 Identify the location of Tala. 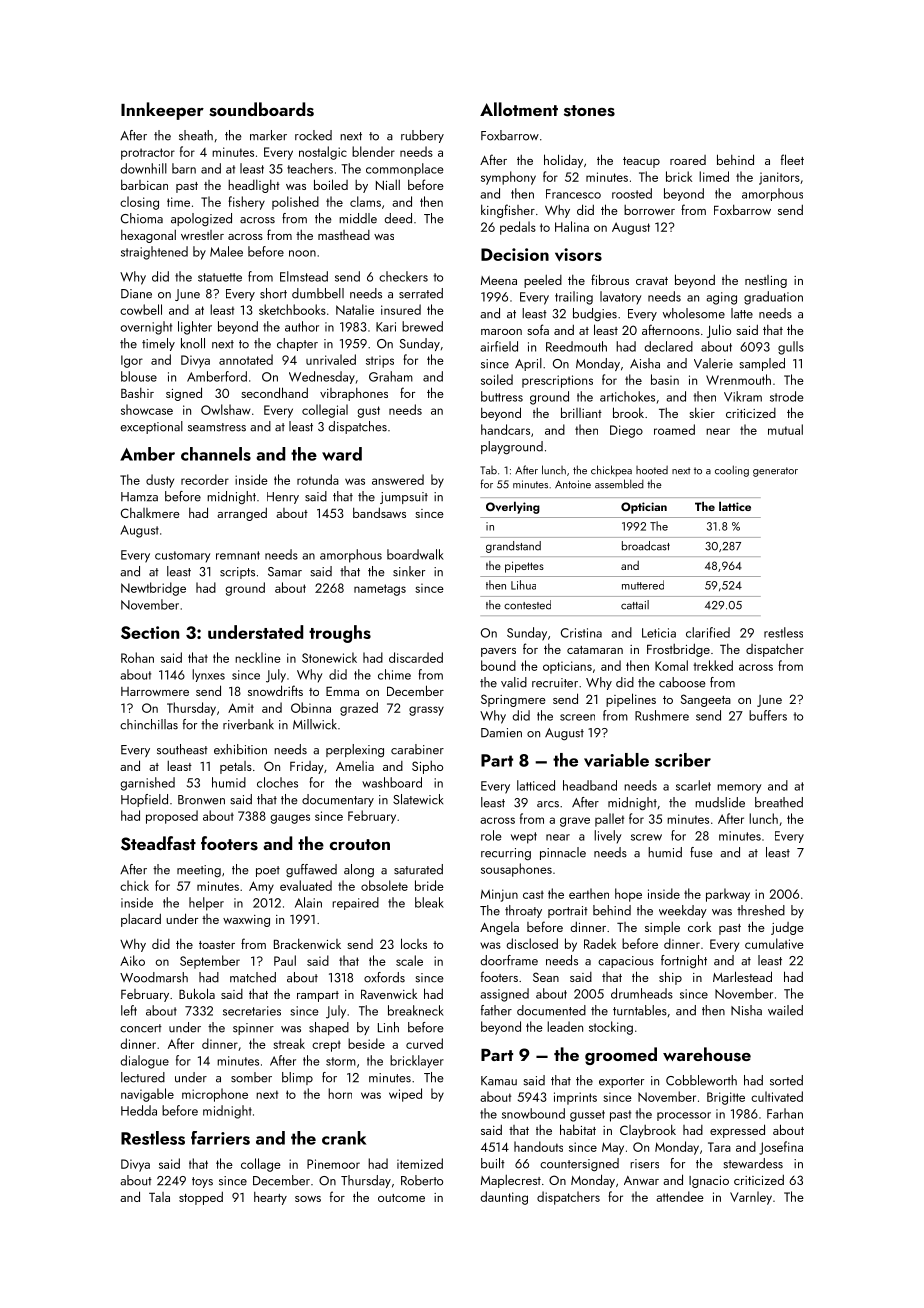
(159, 1197).
